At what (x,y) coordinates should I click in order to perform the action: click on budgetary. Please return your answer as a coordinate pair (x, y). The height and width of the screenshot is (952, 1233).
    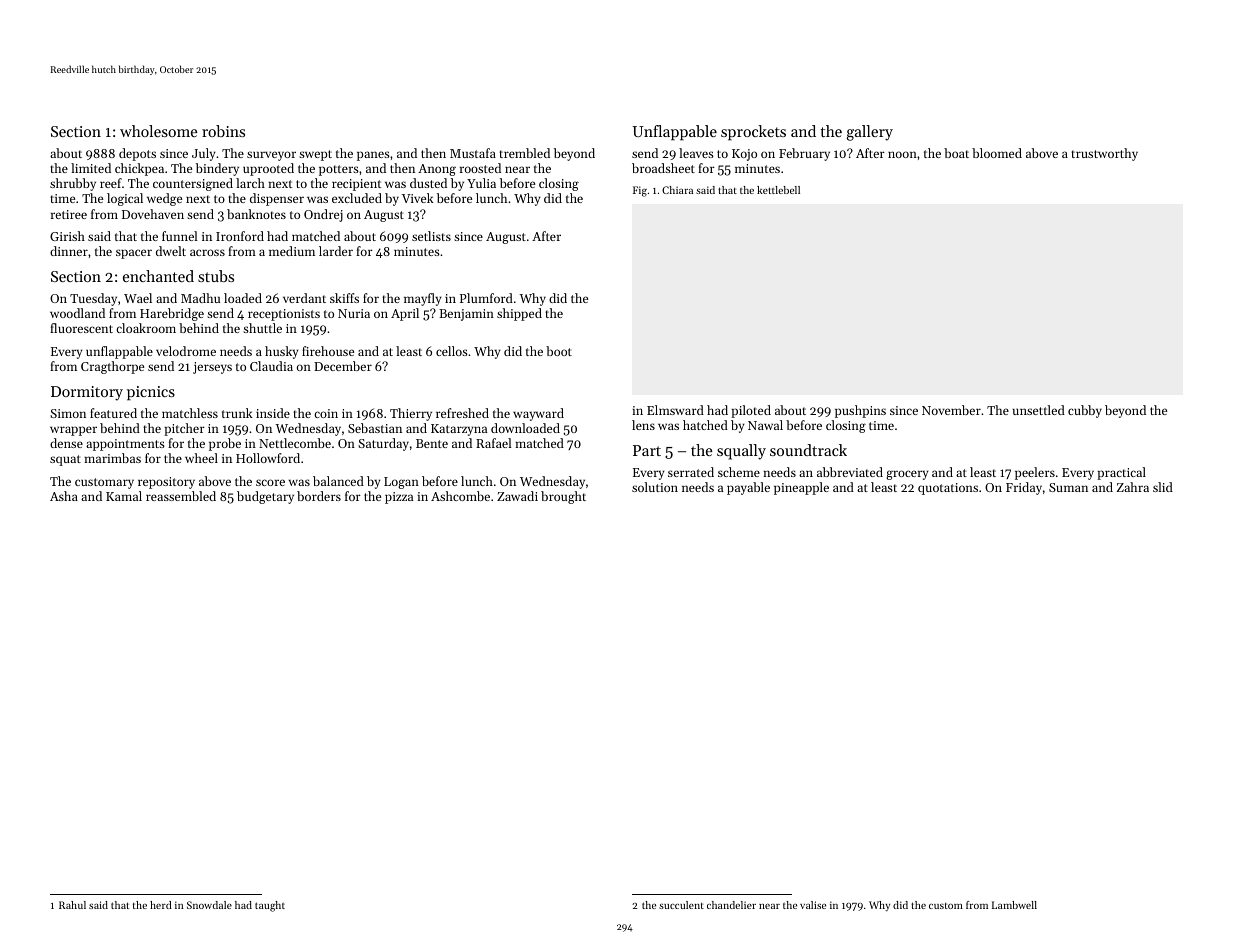
    Looking at the image, I should click on (265, 497).
